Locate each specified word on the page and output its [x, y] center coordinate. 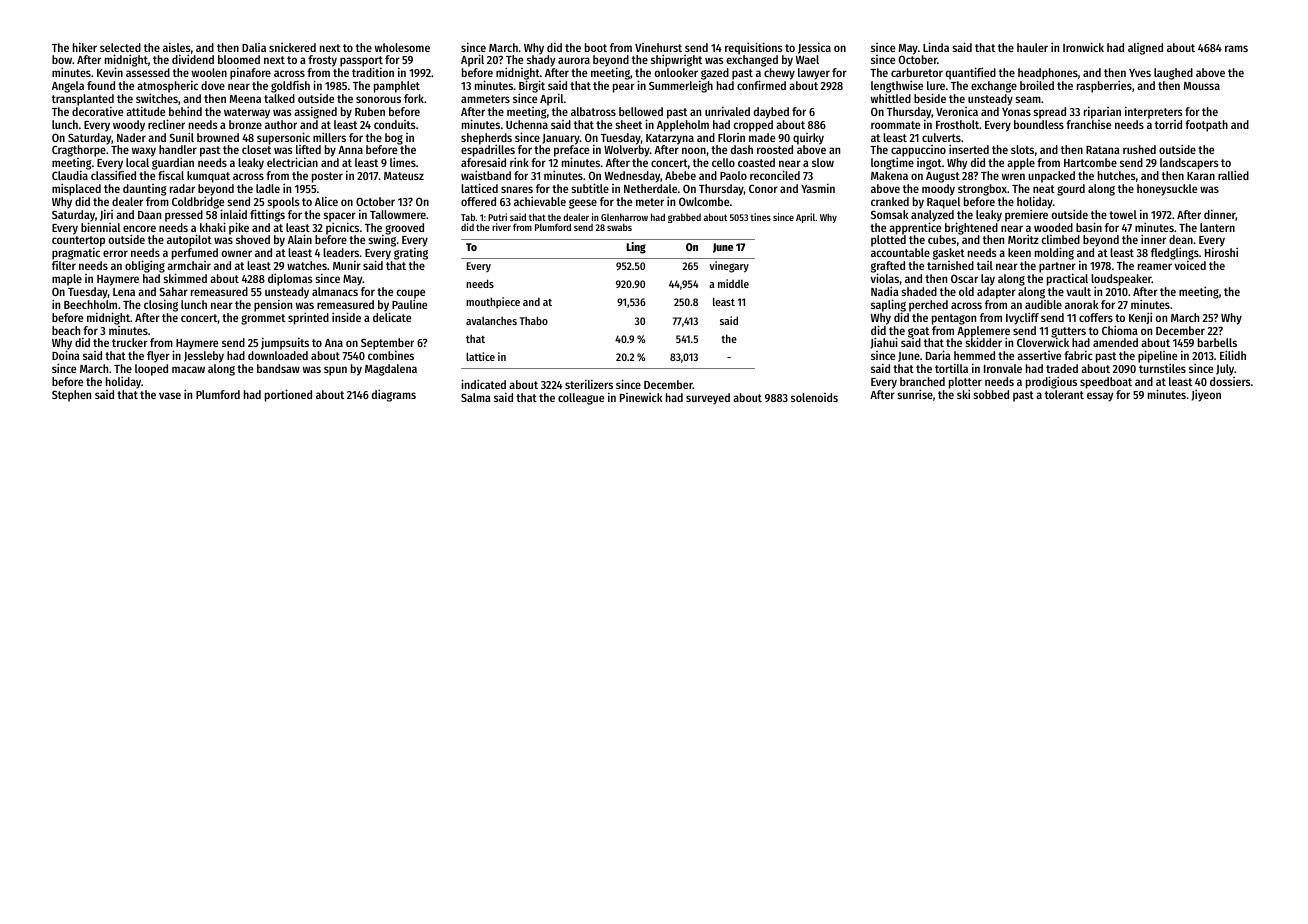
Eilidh [1233, 355]
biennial [100, 227]
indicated [483, 384]
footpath [1206, 126]
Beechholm [90, 304]
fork [414, 98]
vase [170, 395]
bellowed [641, 111]
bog [394, 139]
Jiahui [884, 343]
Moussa [1202, 86]
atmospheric [167, 87]
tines [760, 217]
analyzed [932, 216]
